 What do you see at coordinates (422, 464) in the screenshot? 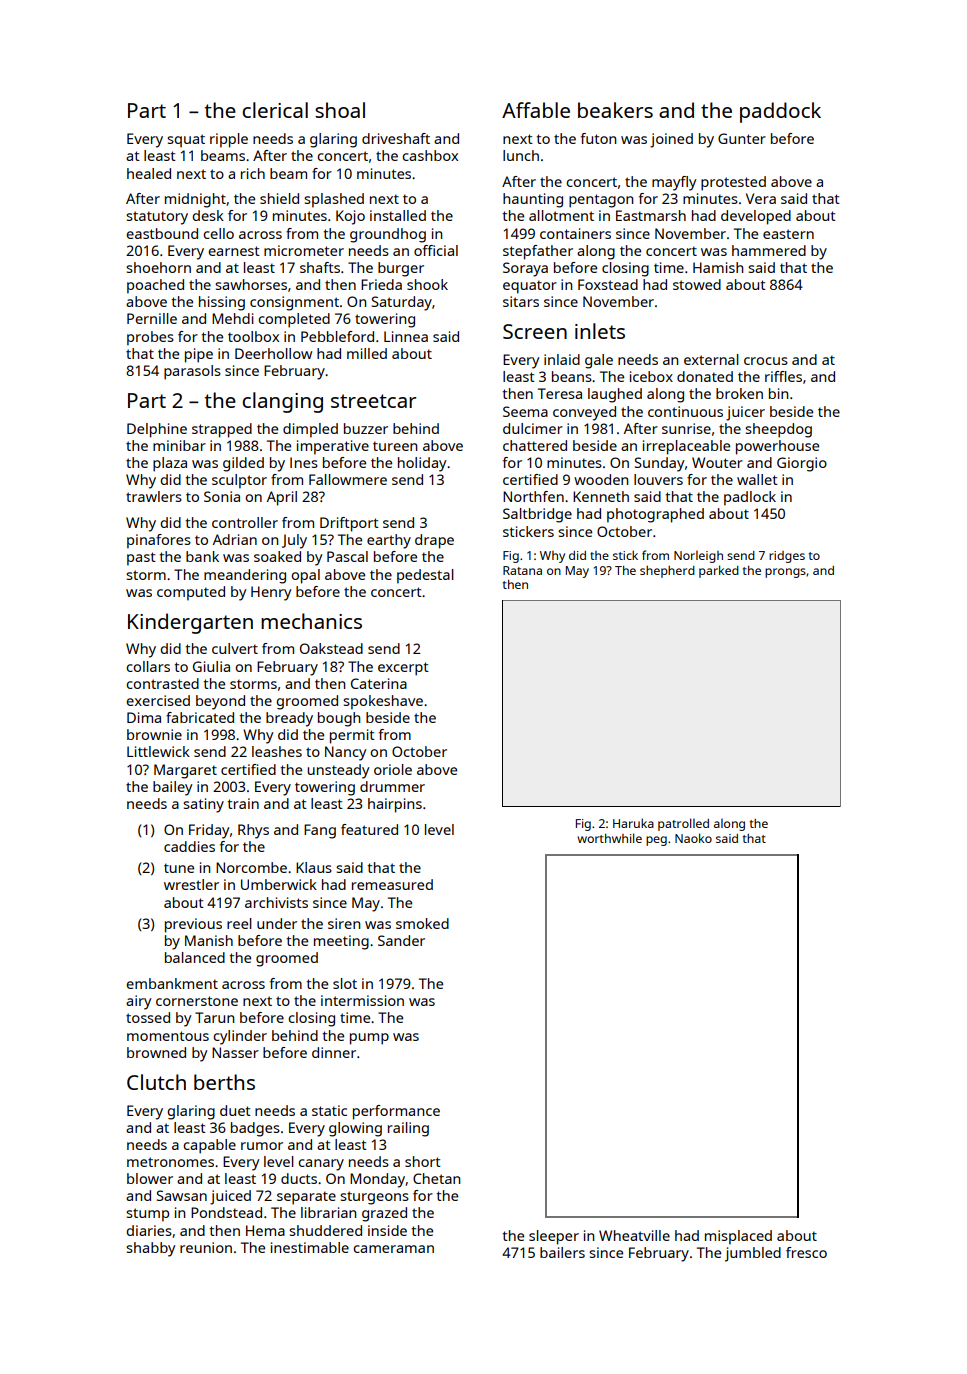
I see `holiday` at bounding box center [422, 464].
